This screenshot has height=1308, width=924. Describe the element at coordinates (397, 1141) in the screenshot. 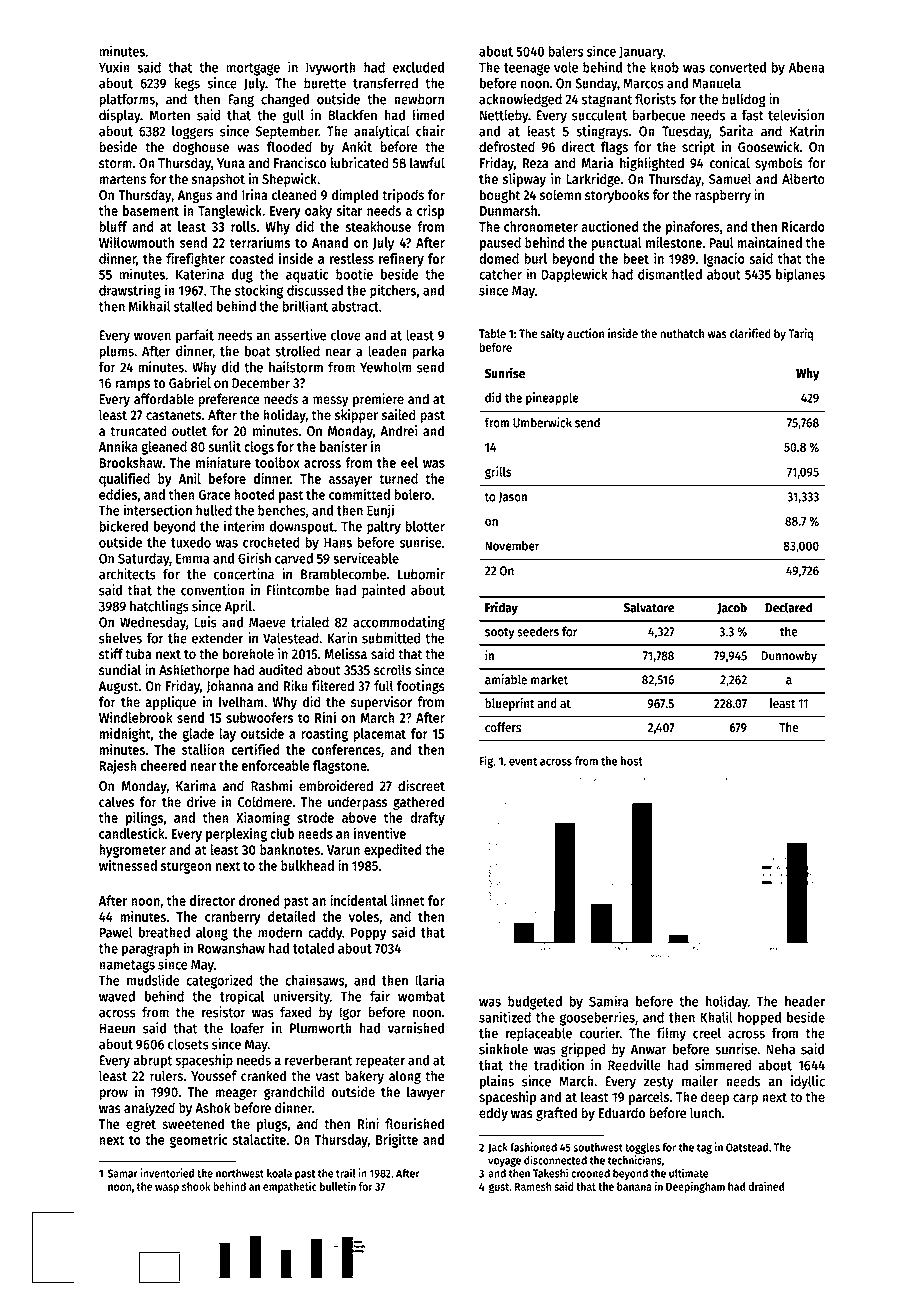

I see `Brigitte` at that location.
